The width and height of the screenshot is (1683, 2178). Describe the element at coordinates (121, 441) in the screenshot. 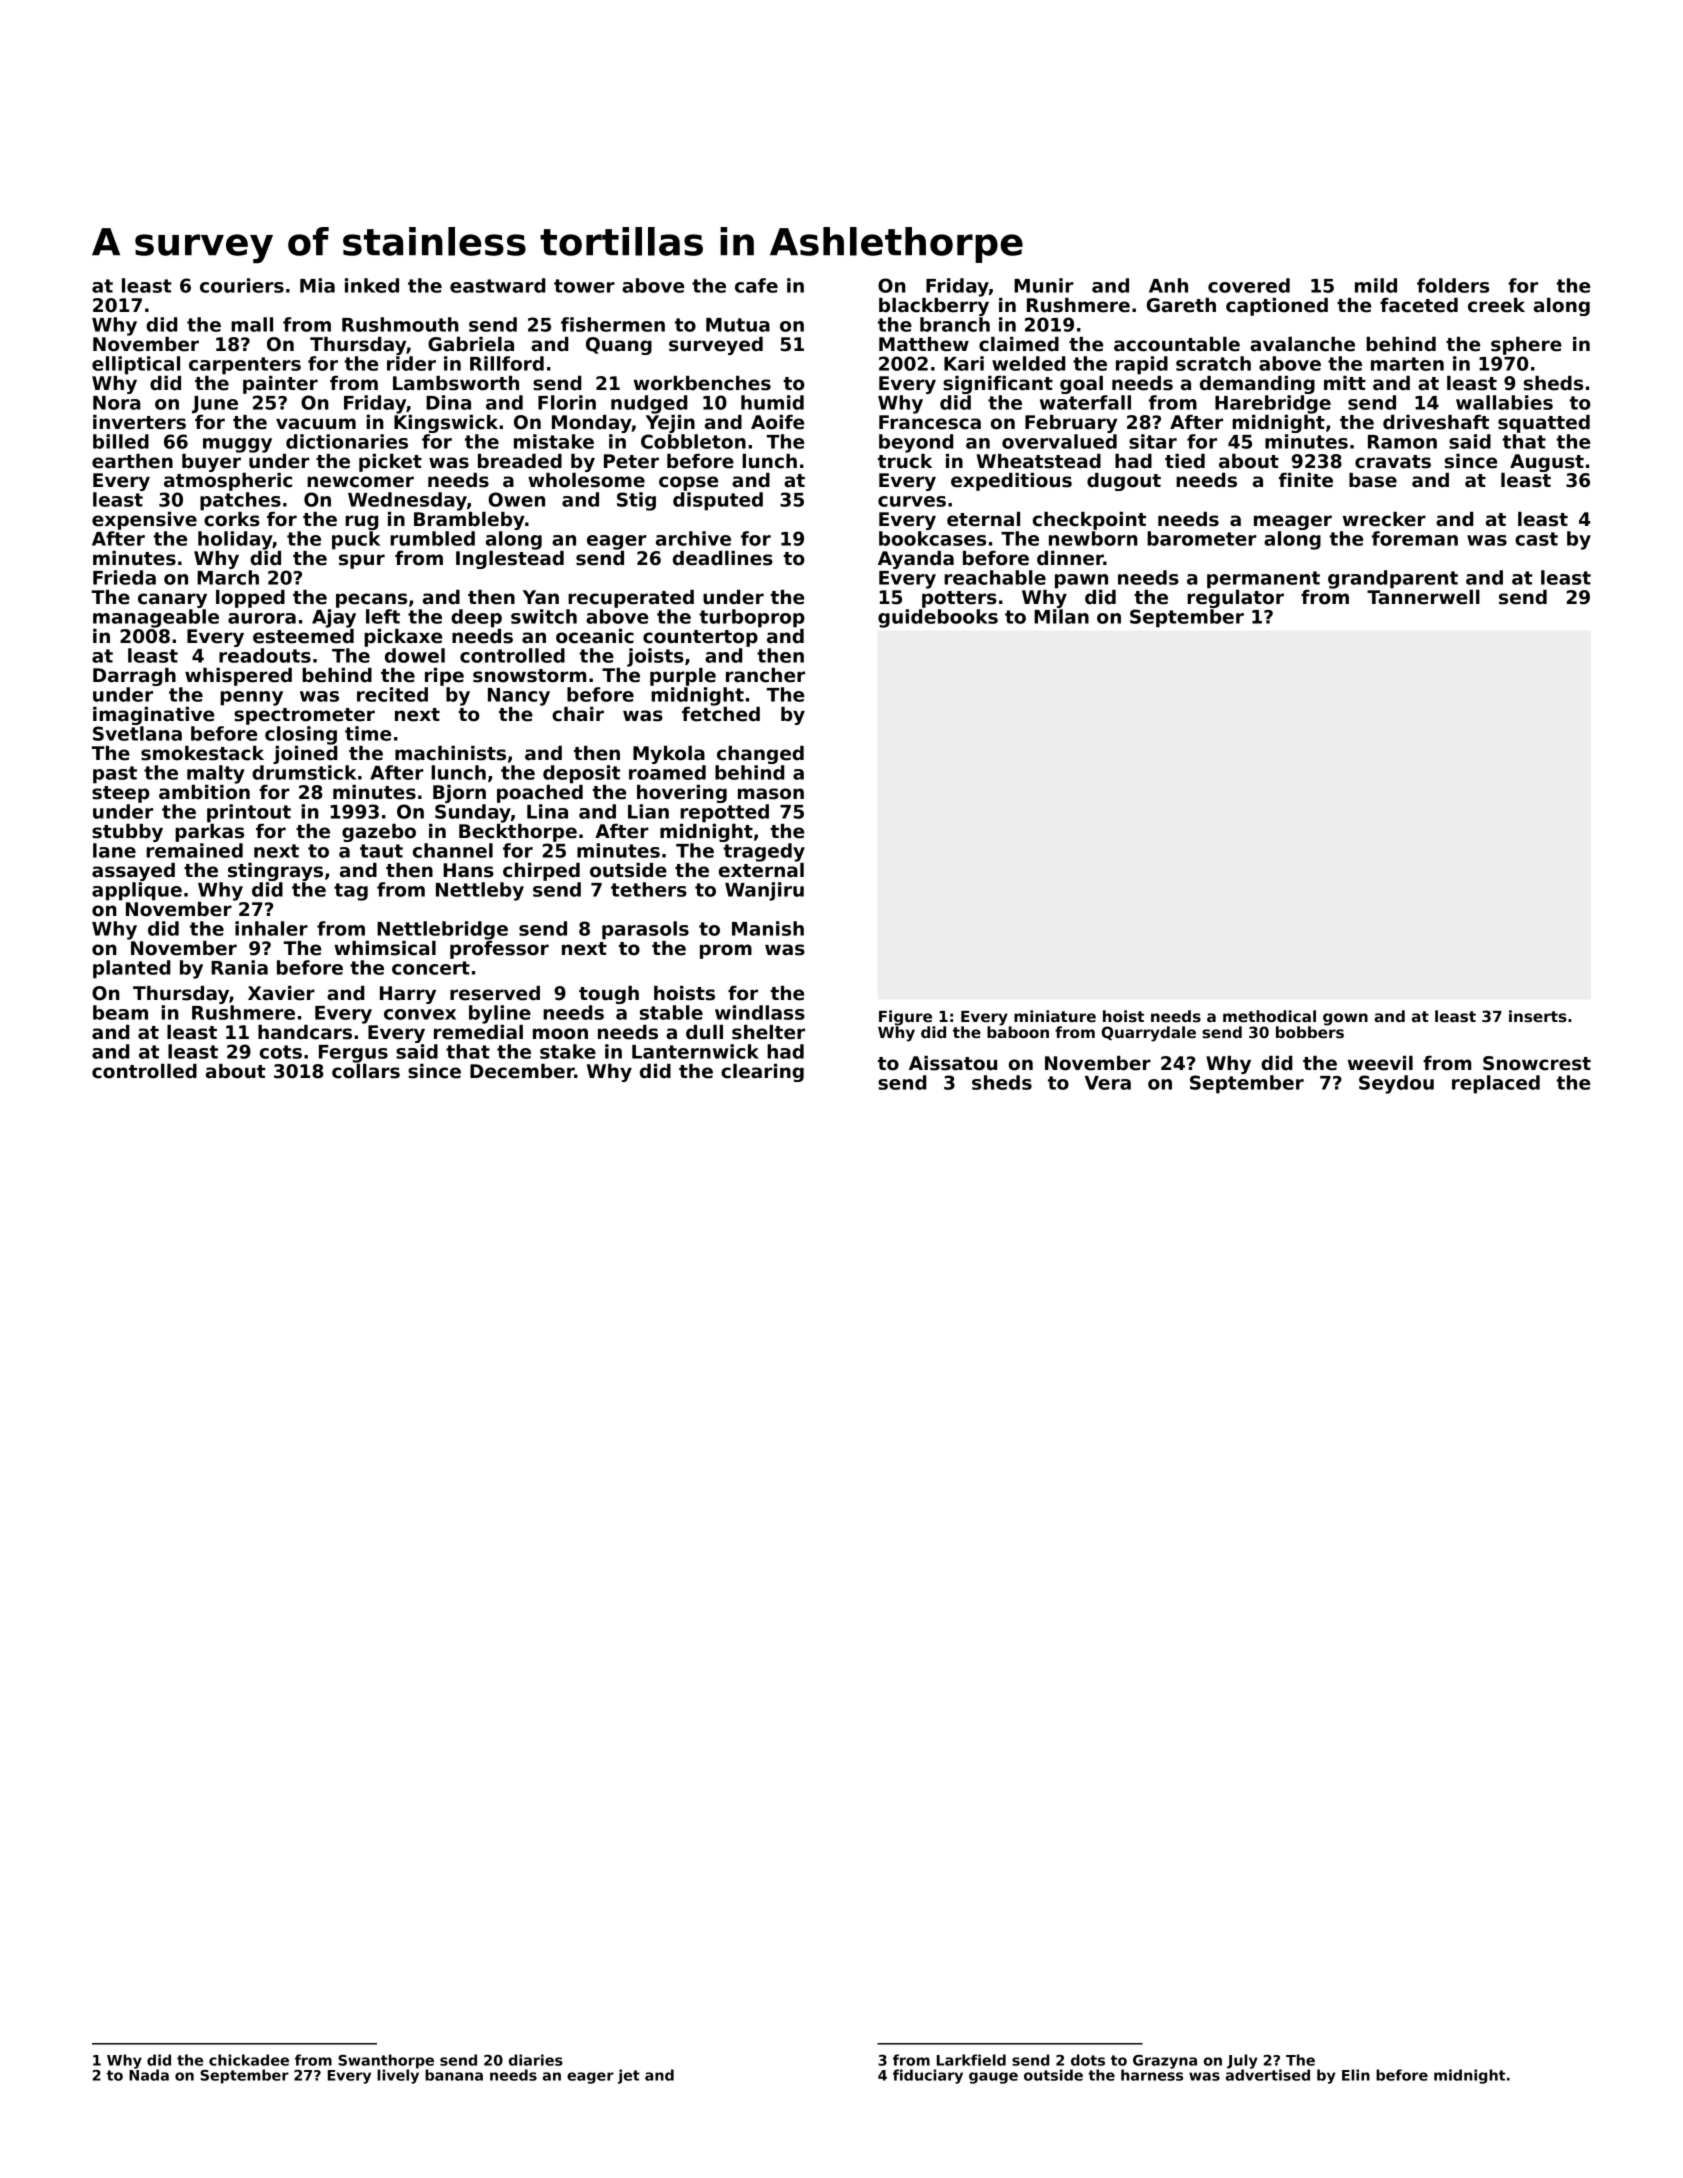

I see `billed` at that location.
